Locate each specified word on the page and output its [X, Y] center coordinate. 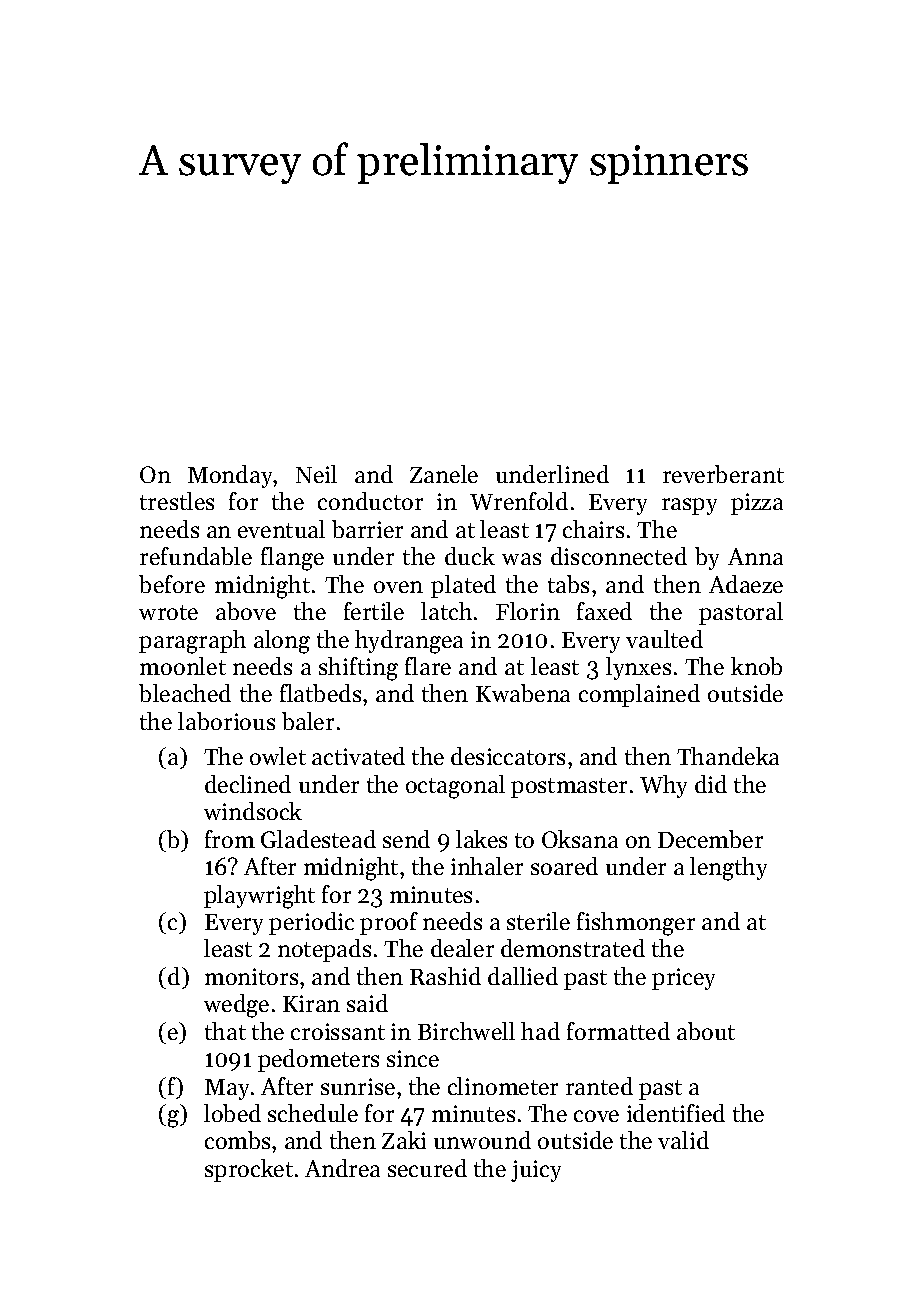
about [706, 1031]
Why [663, 786]
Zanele [444, 474]
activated [358, 756]
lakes [481, 839]
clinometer [503, 1086]
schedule [313, 1113]
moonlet [183, 666]
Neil [316, 474]
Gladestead [318, 839]
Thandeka [728, 756]
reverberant [723, 474]
